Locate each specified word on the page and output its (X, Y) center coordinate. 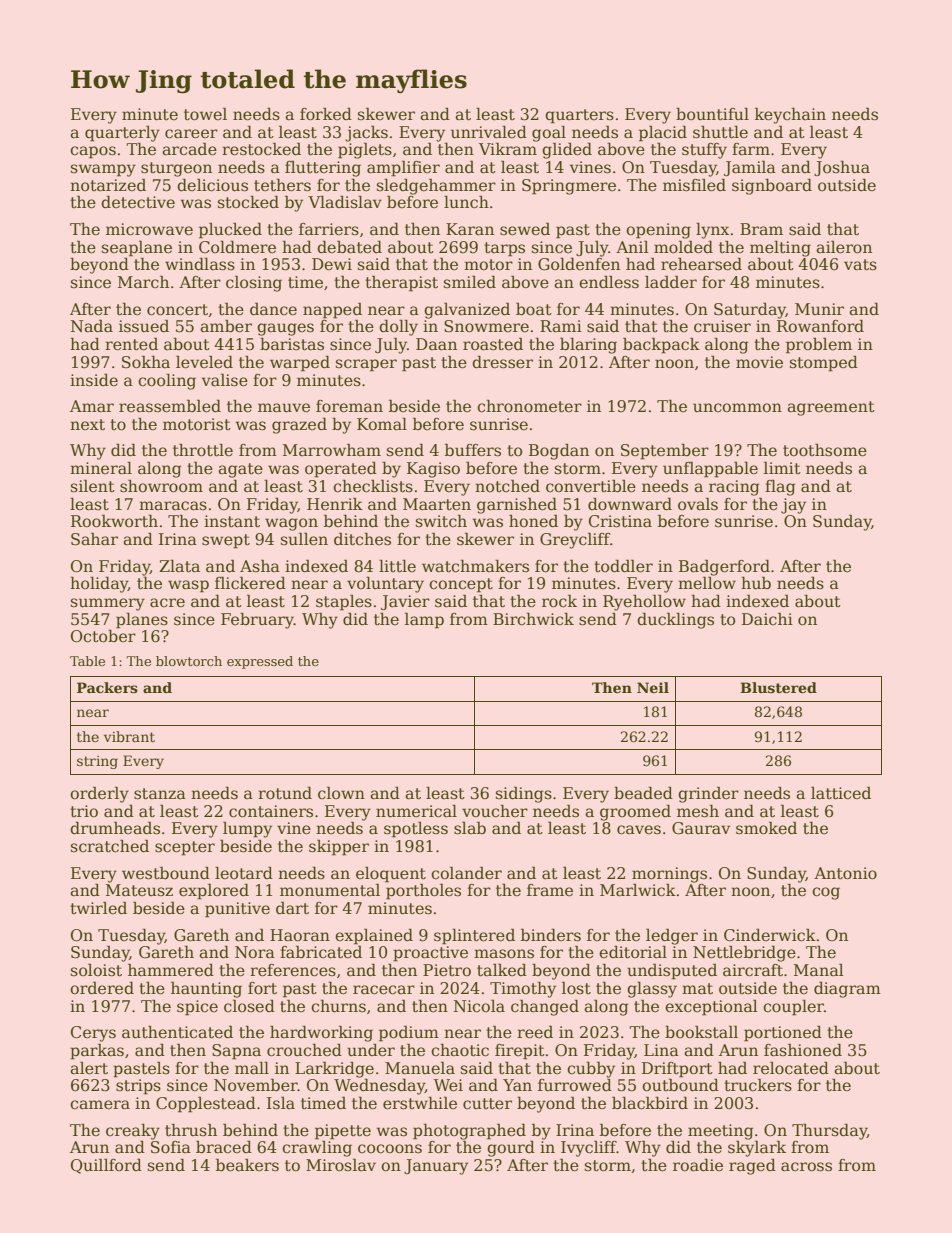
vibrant (129, 736)
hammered (171, 969)
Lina (661, 1050)
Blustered (778, 687)
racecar (384, 990)
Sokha (146, 362)
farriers (329, 229)
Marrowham (332, 449)
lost (576, 988)
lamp (424, 620)
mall (252, 1068)
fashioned (803, 1050)
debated (349, 247)
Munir (819, 309)
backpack (661, 345)
